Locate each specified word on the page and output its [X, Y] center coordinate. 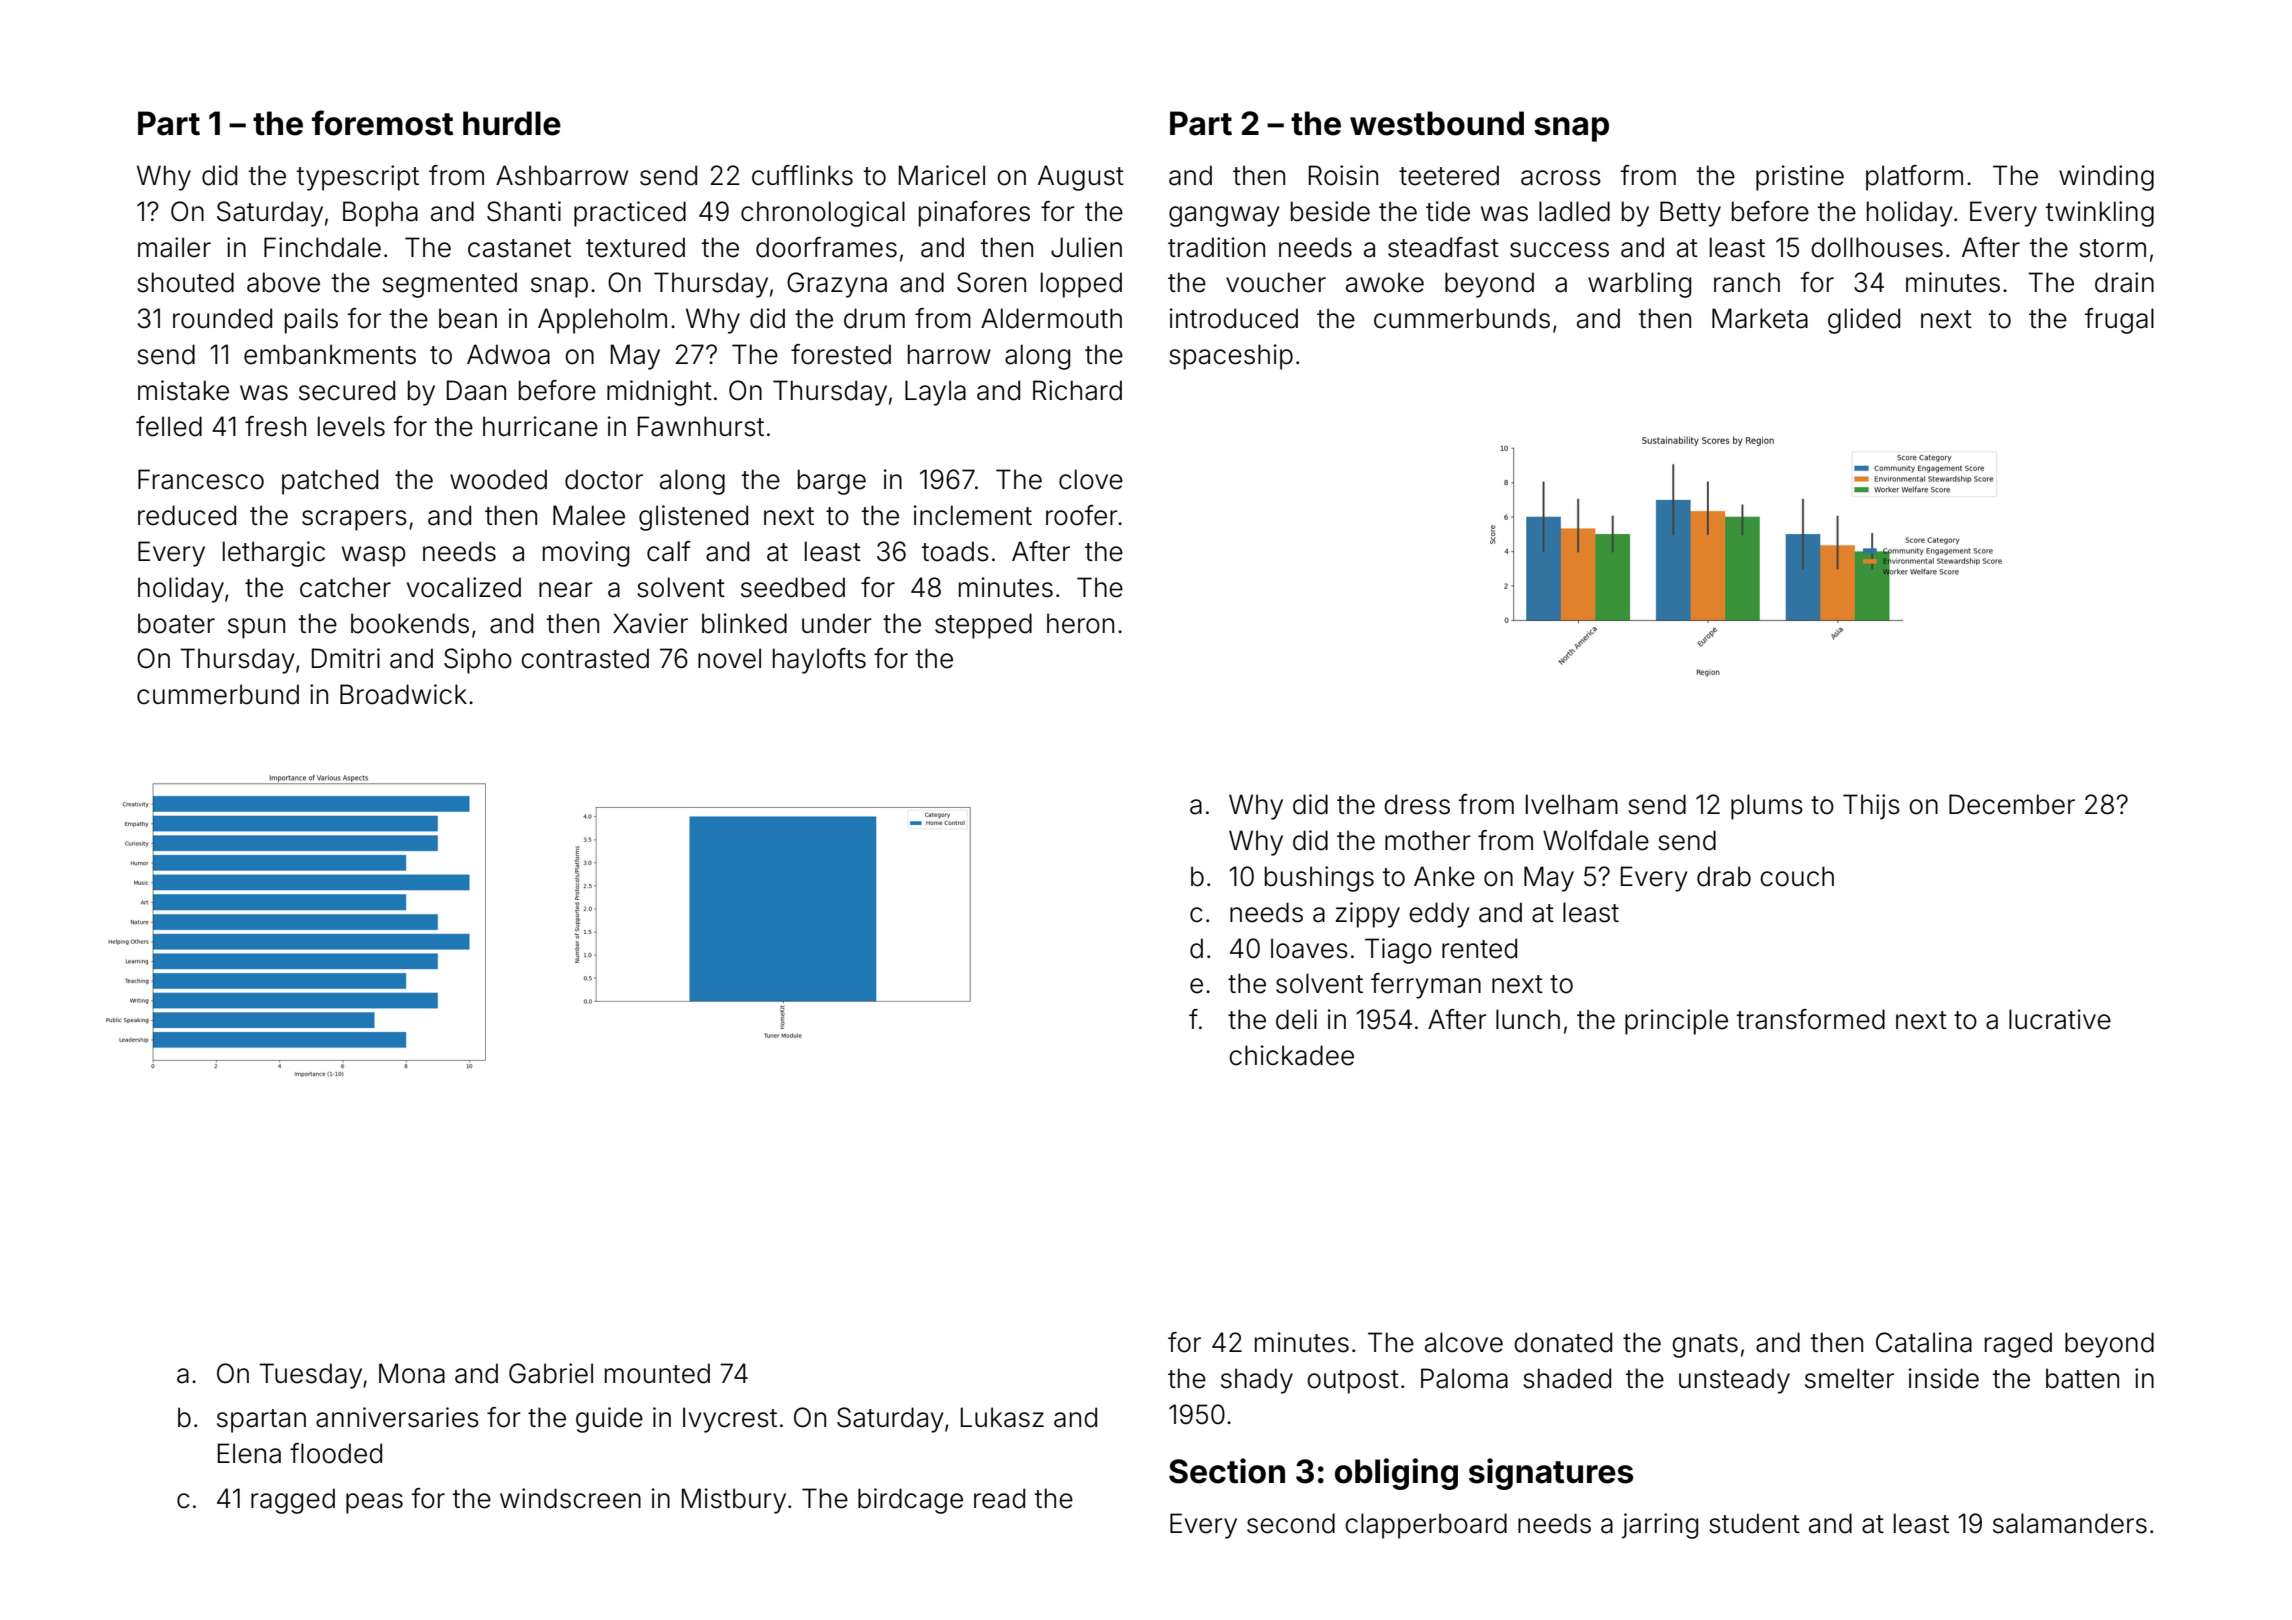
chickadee [1291, 1055]
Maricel [942, 175]
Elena [249, 1453]
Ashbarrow [562, 175]
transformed [1811, 1019]
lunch [1528, 1019]
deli [1296, 1019]
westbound [1437, 123]
